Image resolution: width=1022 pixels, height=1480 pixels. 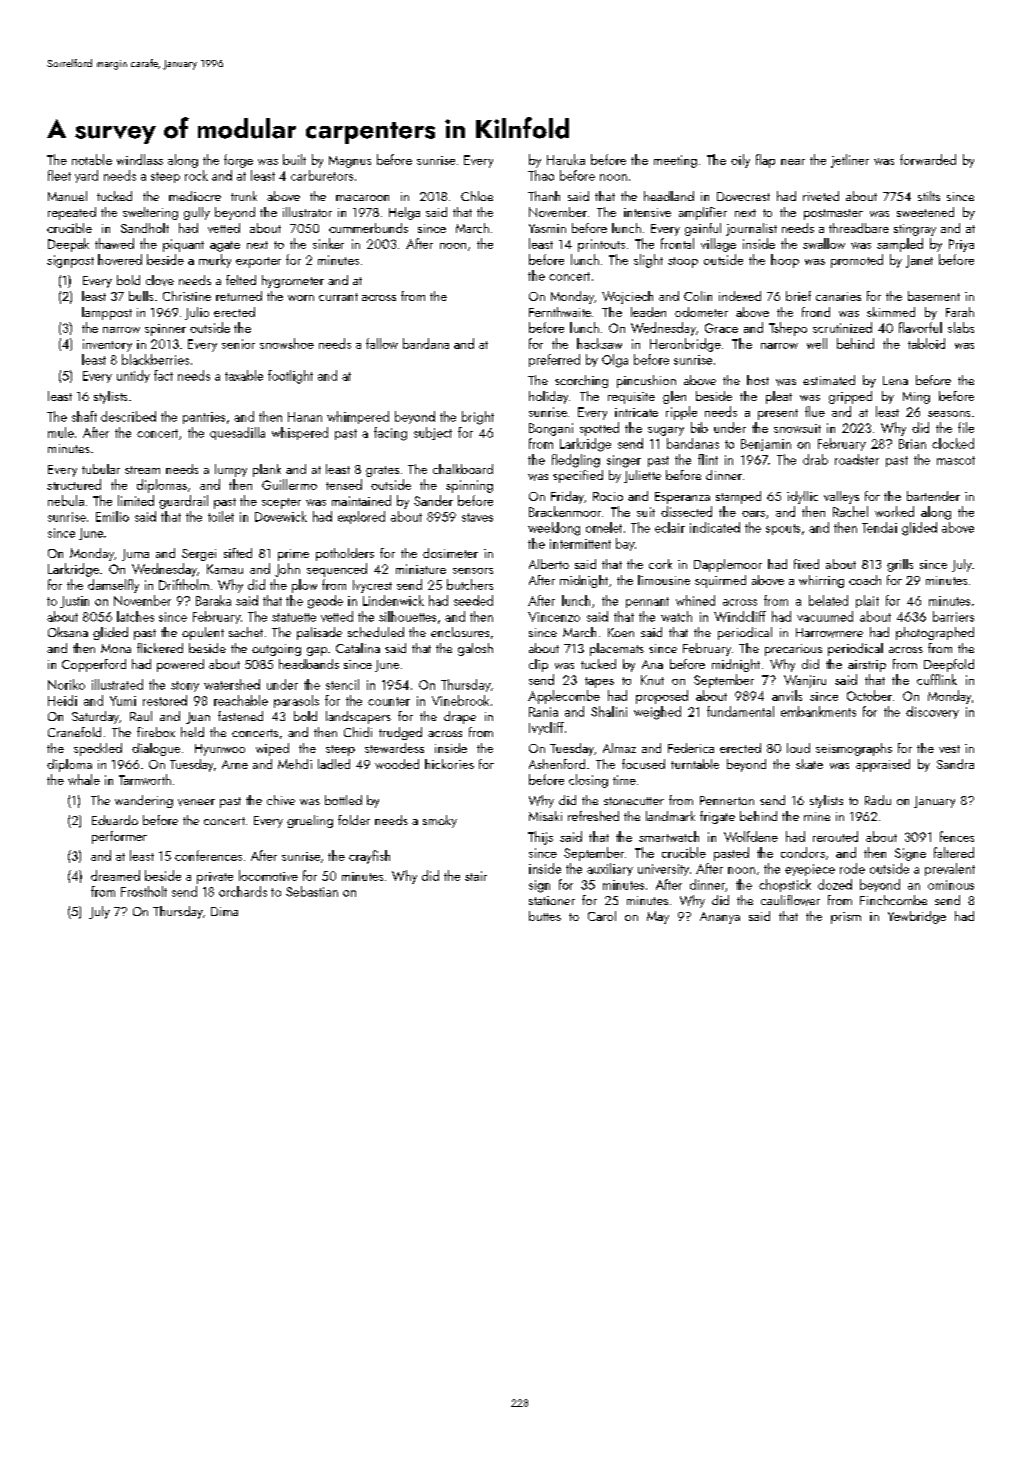 I want to click on jetliner, so click(x=850, y=161).
